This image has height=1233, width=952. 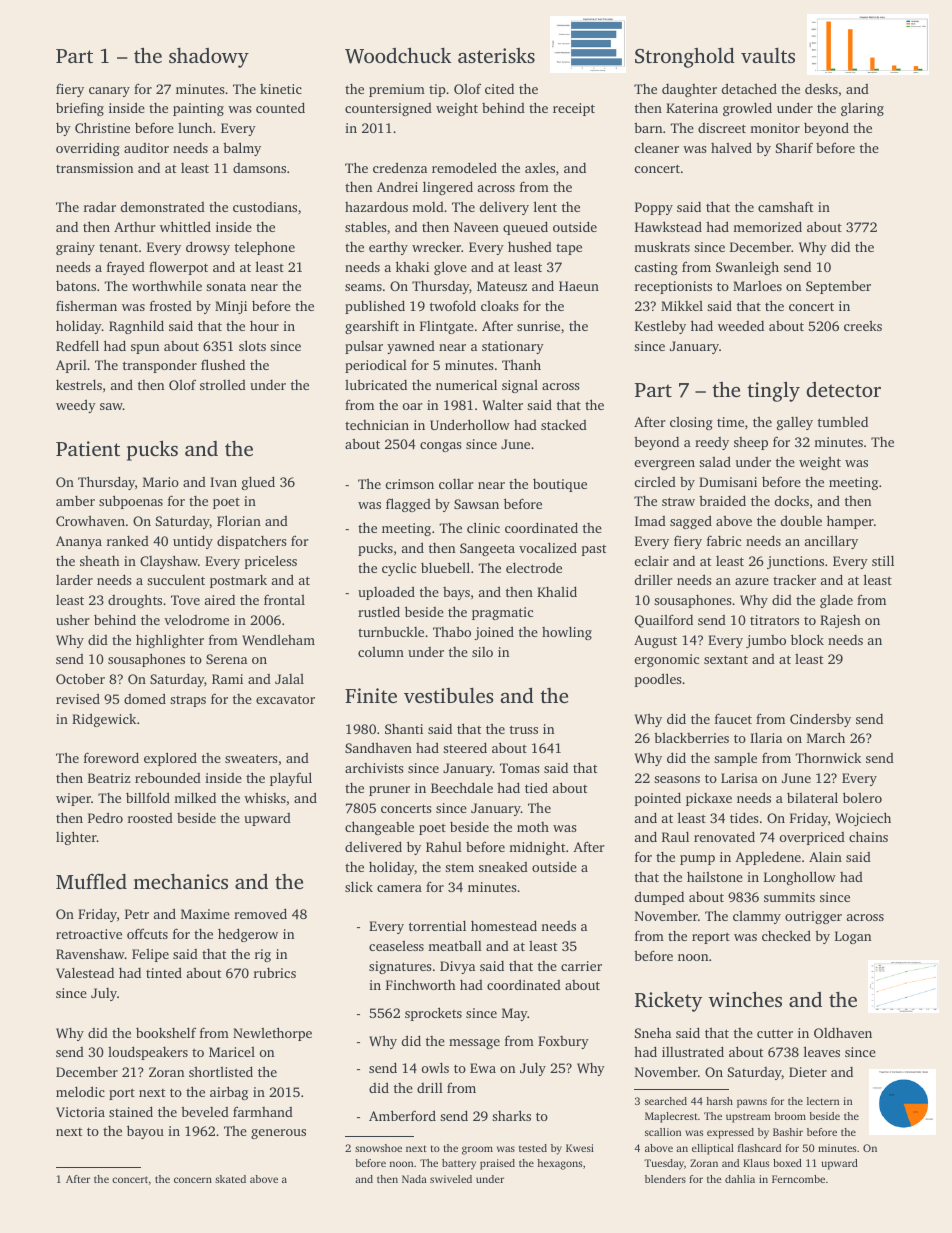 What do you see at coordinates (160, 366) in the image?
I see `transponder` at bounding box center [160, 366].
